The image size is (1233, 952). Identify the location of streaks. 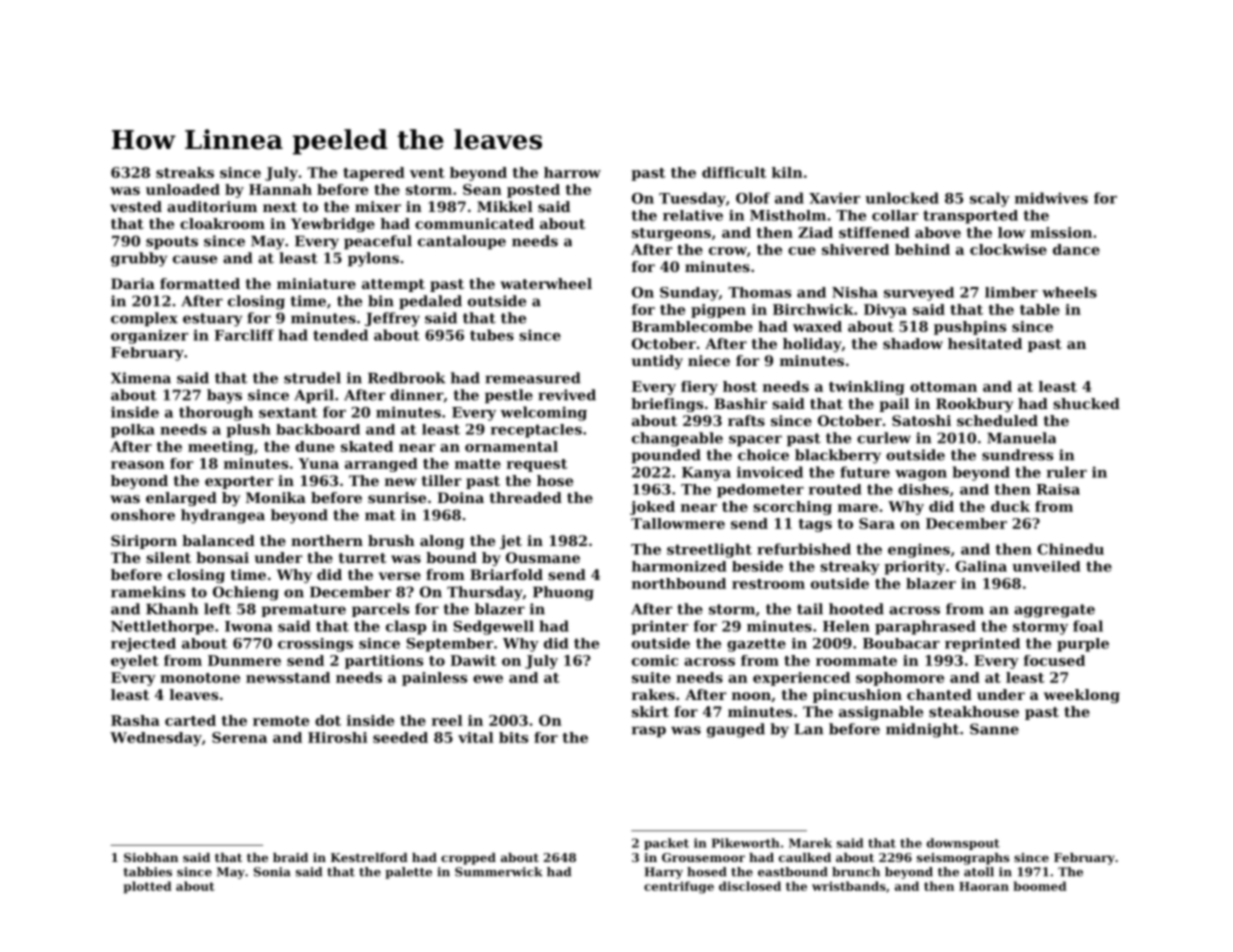
(185, 172).
